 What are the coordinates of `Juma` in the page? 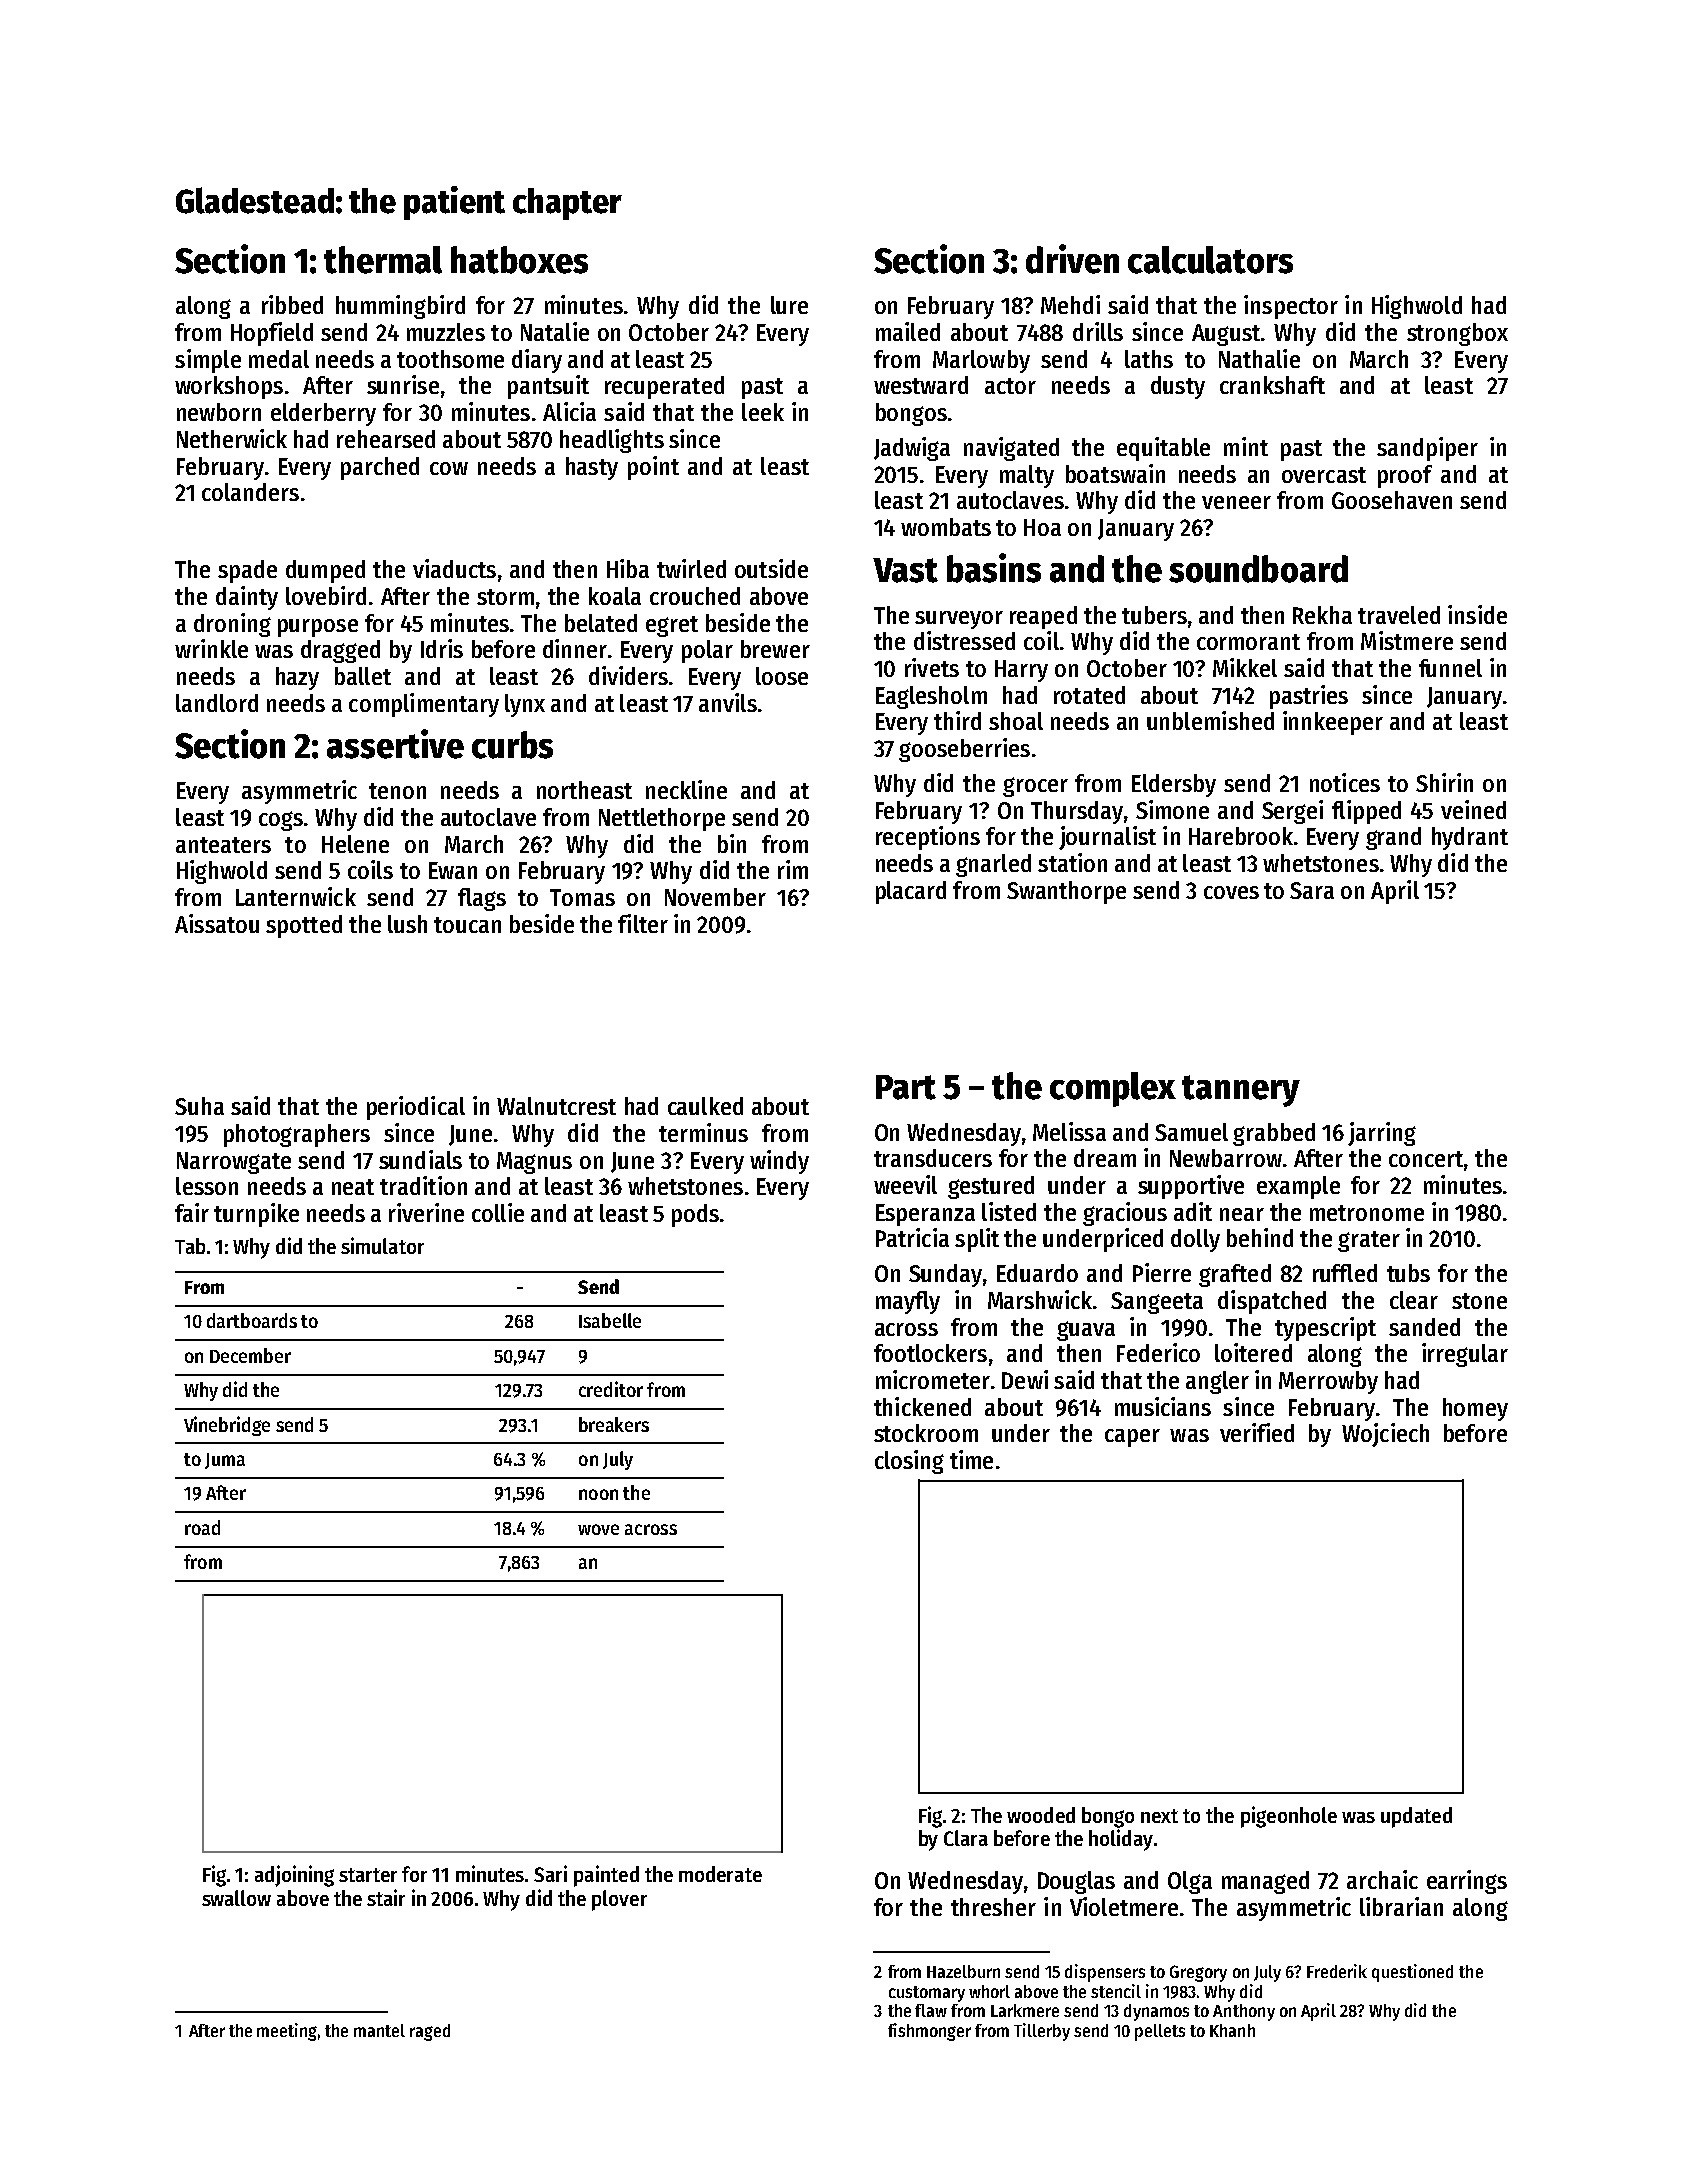 It's located at (225, 1461).
